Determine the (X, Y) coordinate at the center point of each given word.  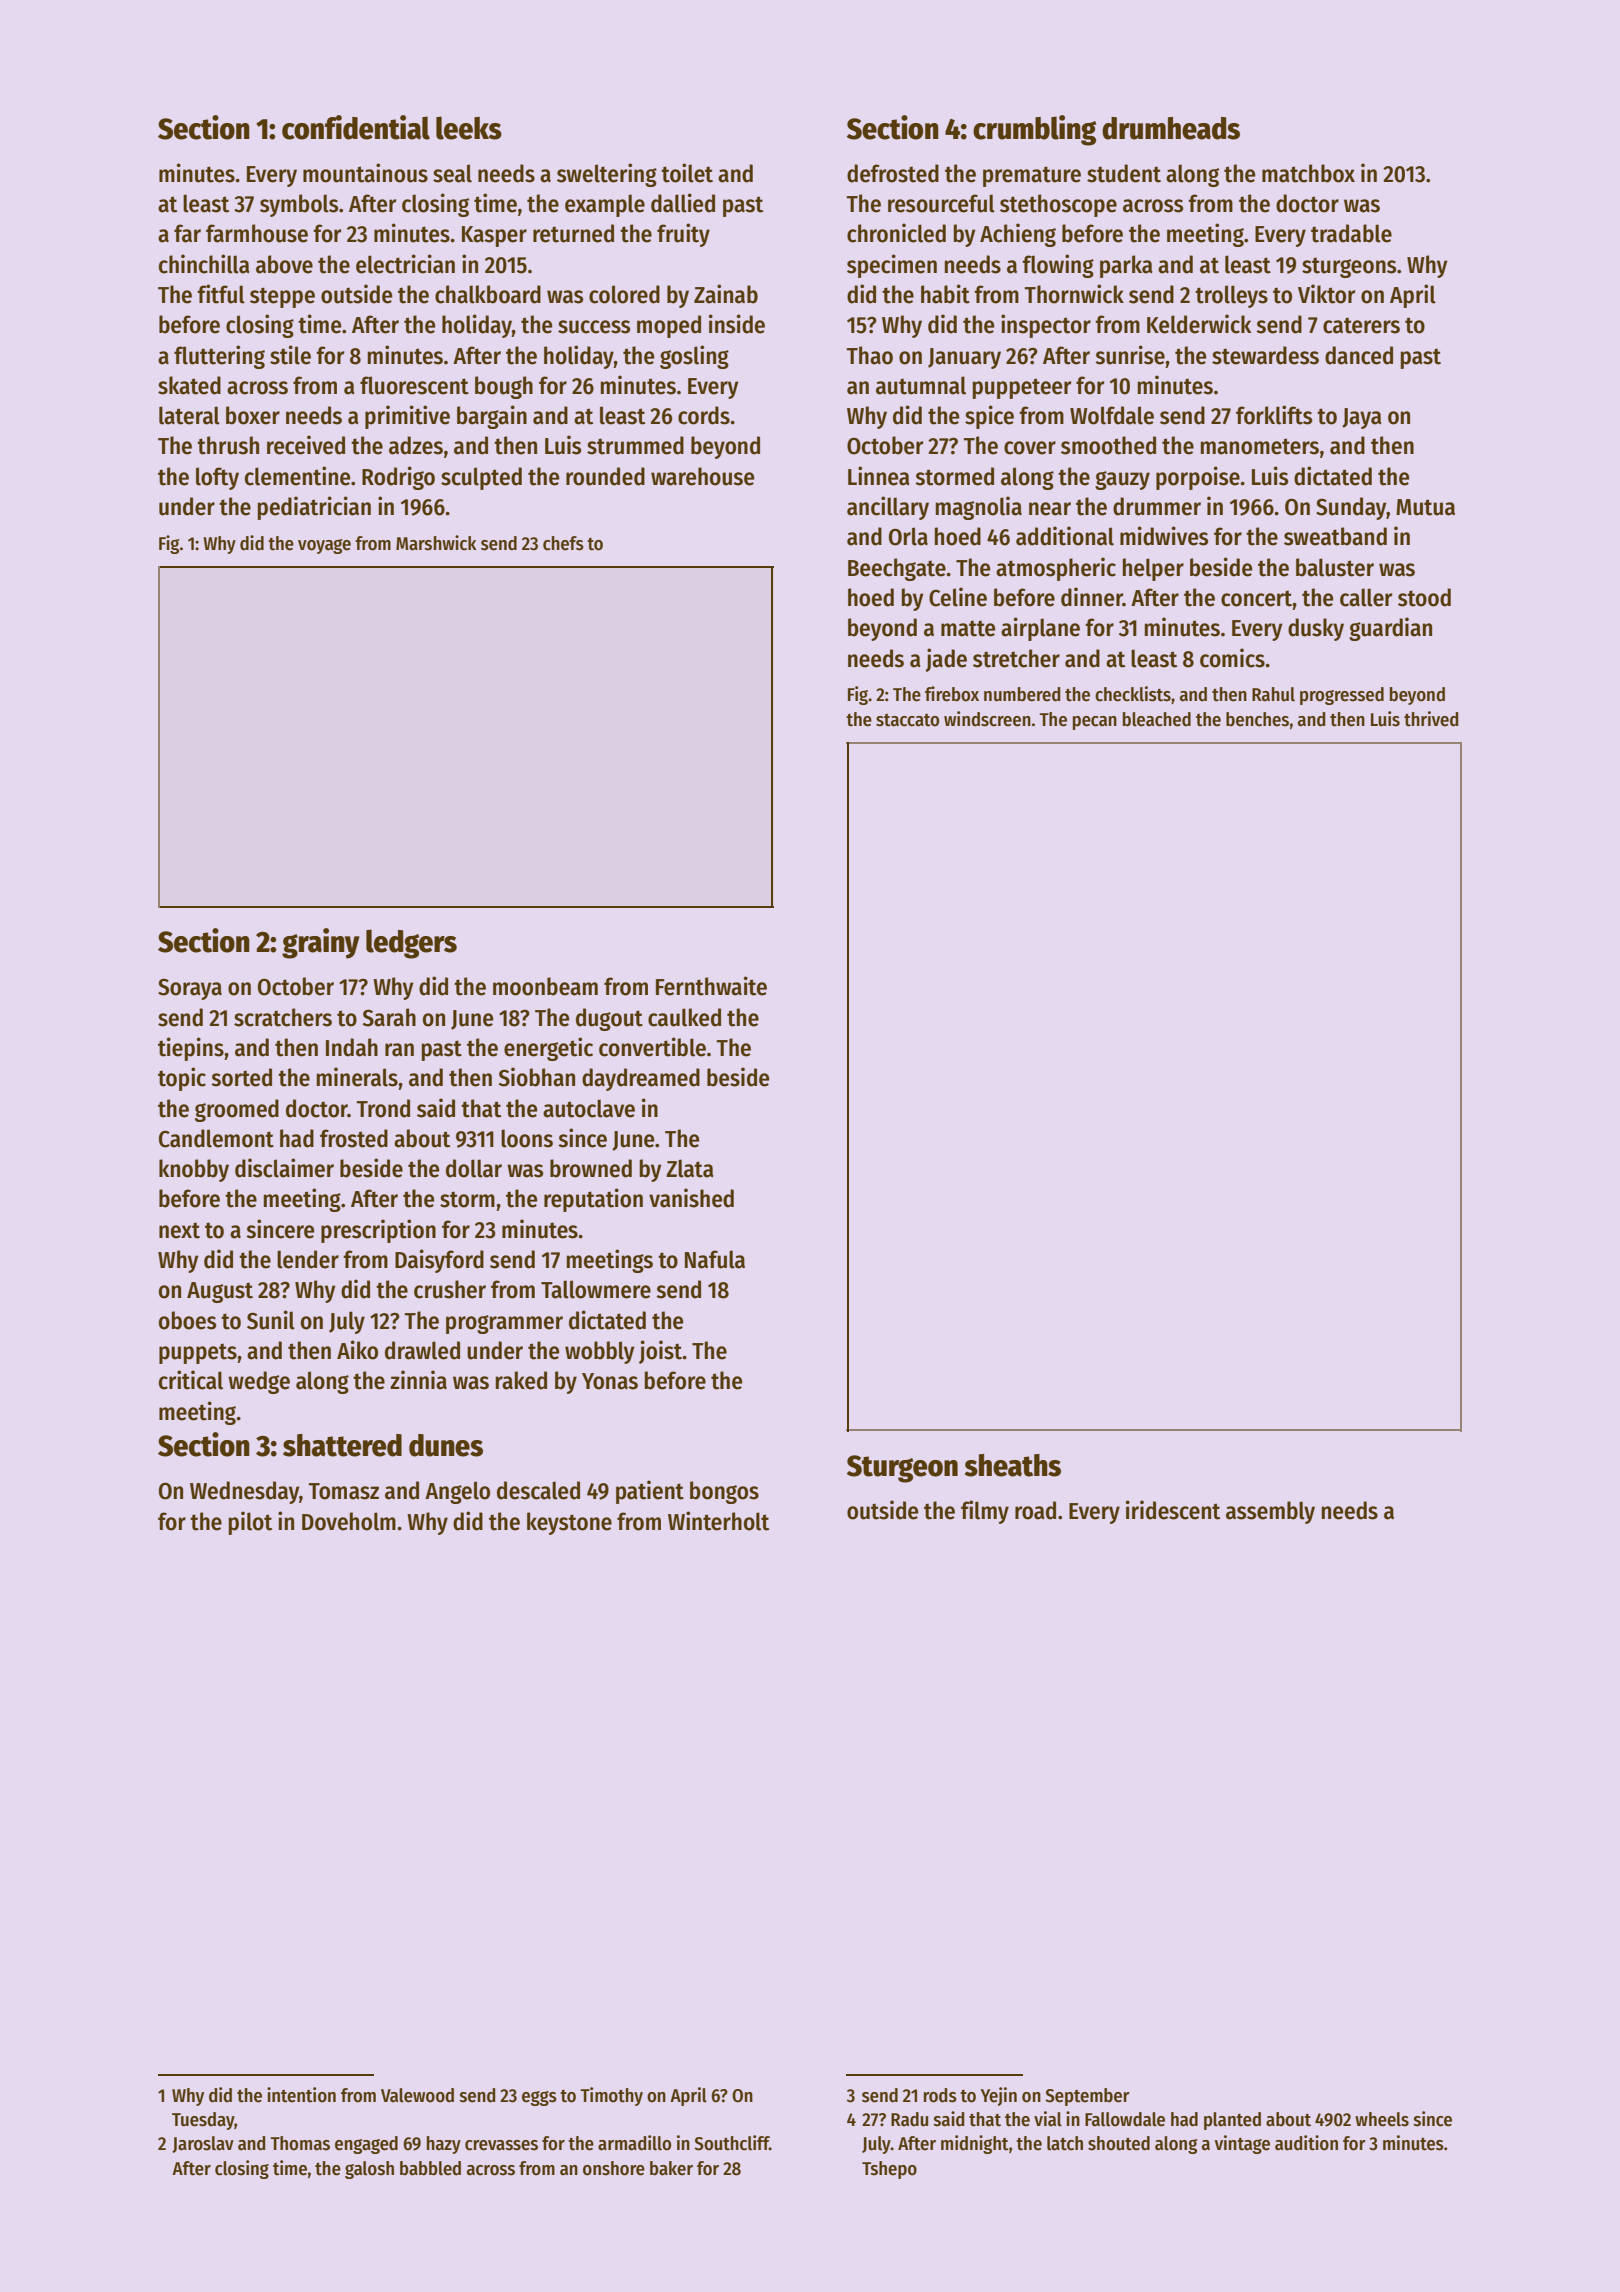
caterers (1361, 325)
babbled (430, 2168)
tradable (1351, 233)
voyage (324, 546)
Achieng (1018, 235)
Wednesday (244, 1492)
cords (704, 415)
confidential (356, 127)
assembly (1270, 1512)
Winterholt (718, 1521)
